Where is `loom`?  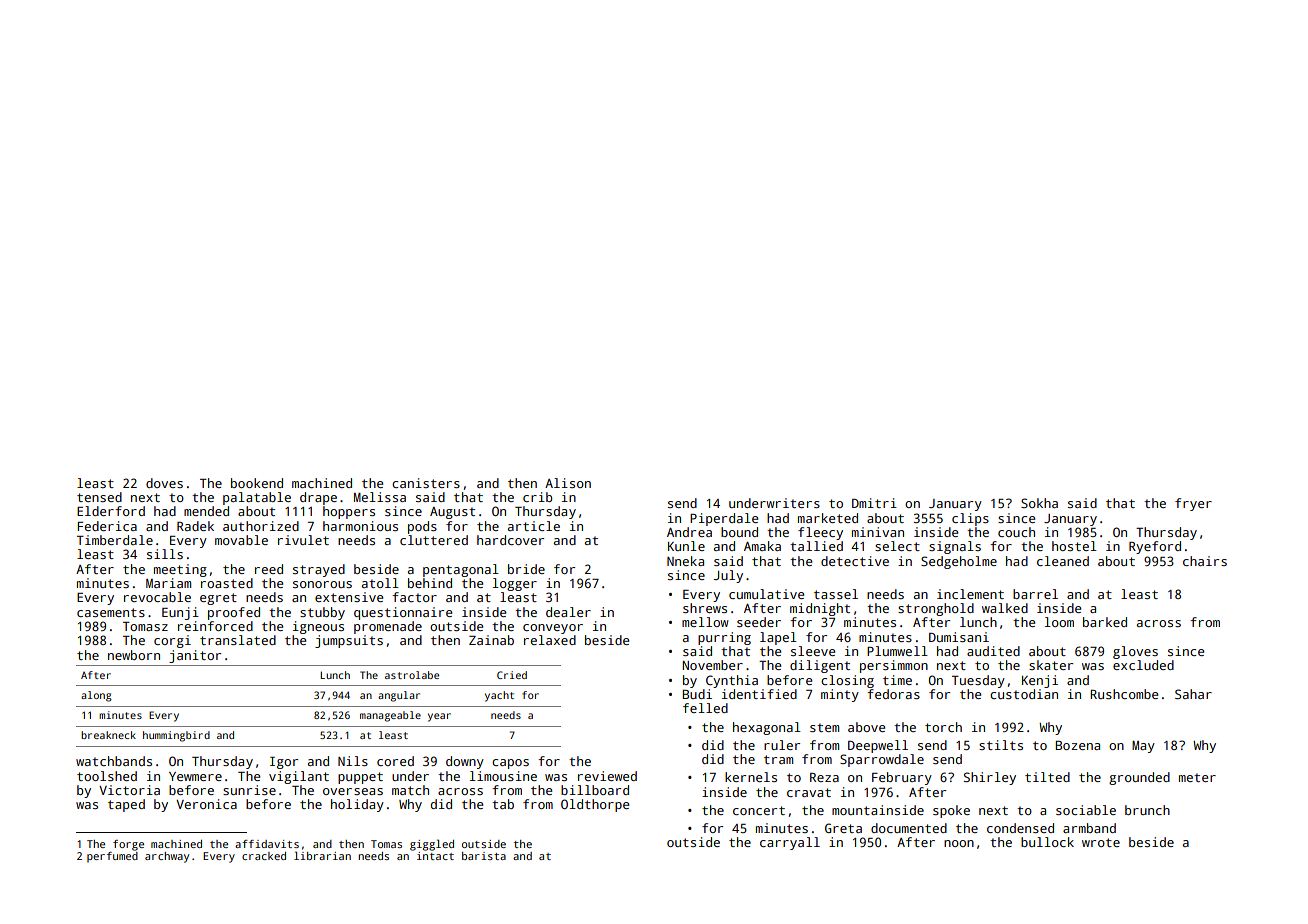
loom is located at coordinates (1059, 622).
